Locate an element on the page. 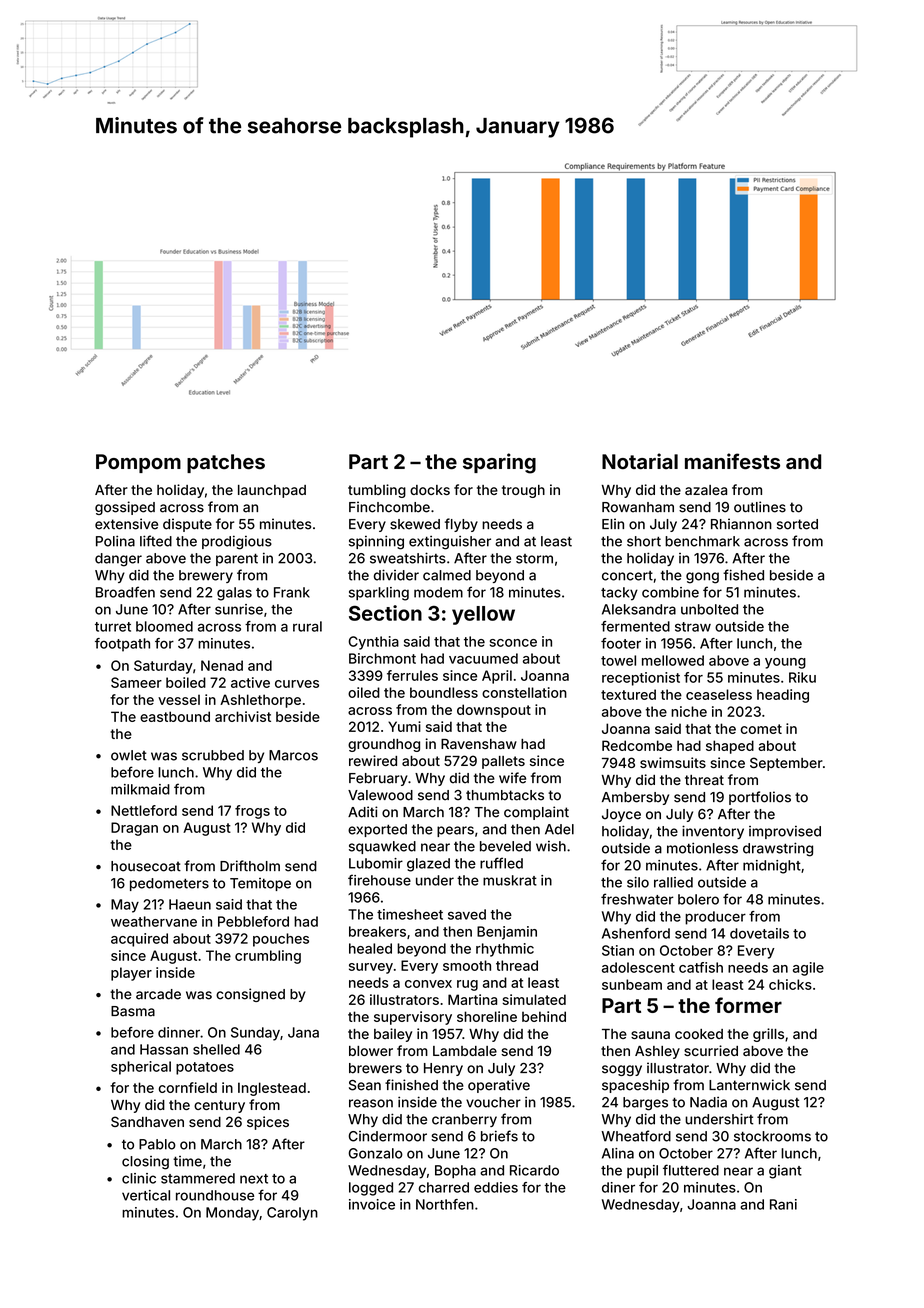 This page has width=924, height=1308. gossiped is located at coordinates (125, 508).
